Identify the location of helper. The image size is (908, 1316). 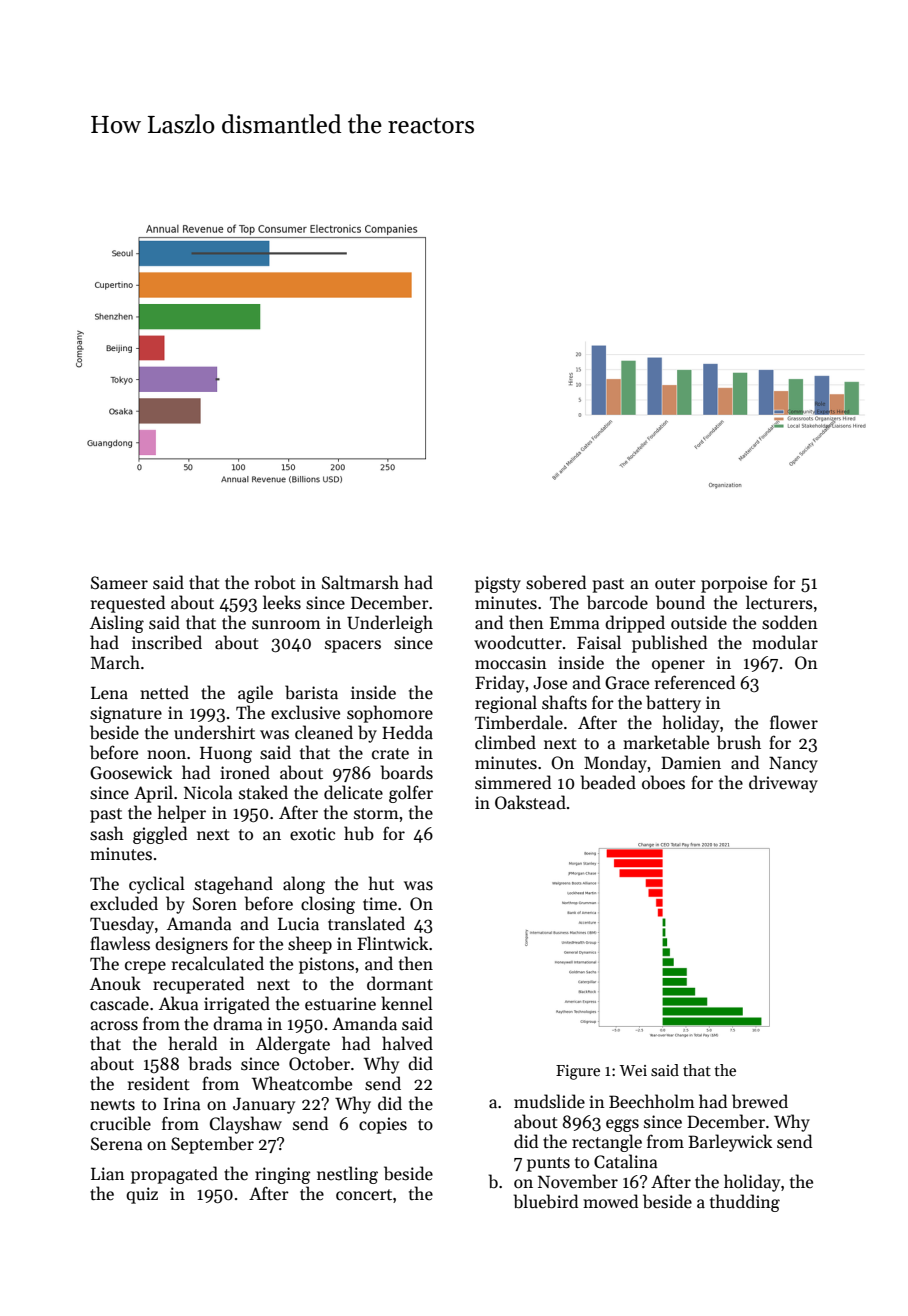
(182, 814).
